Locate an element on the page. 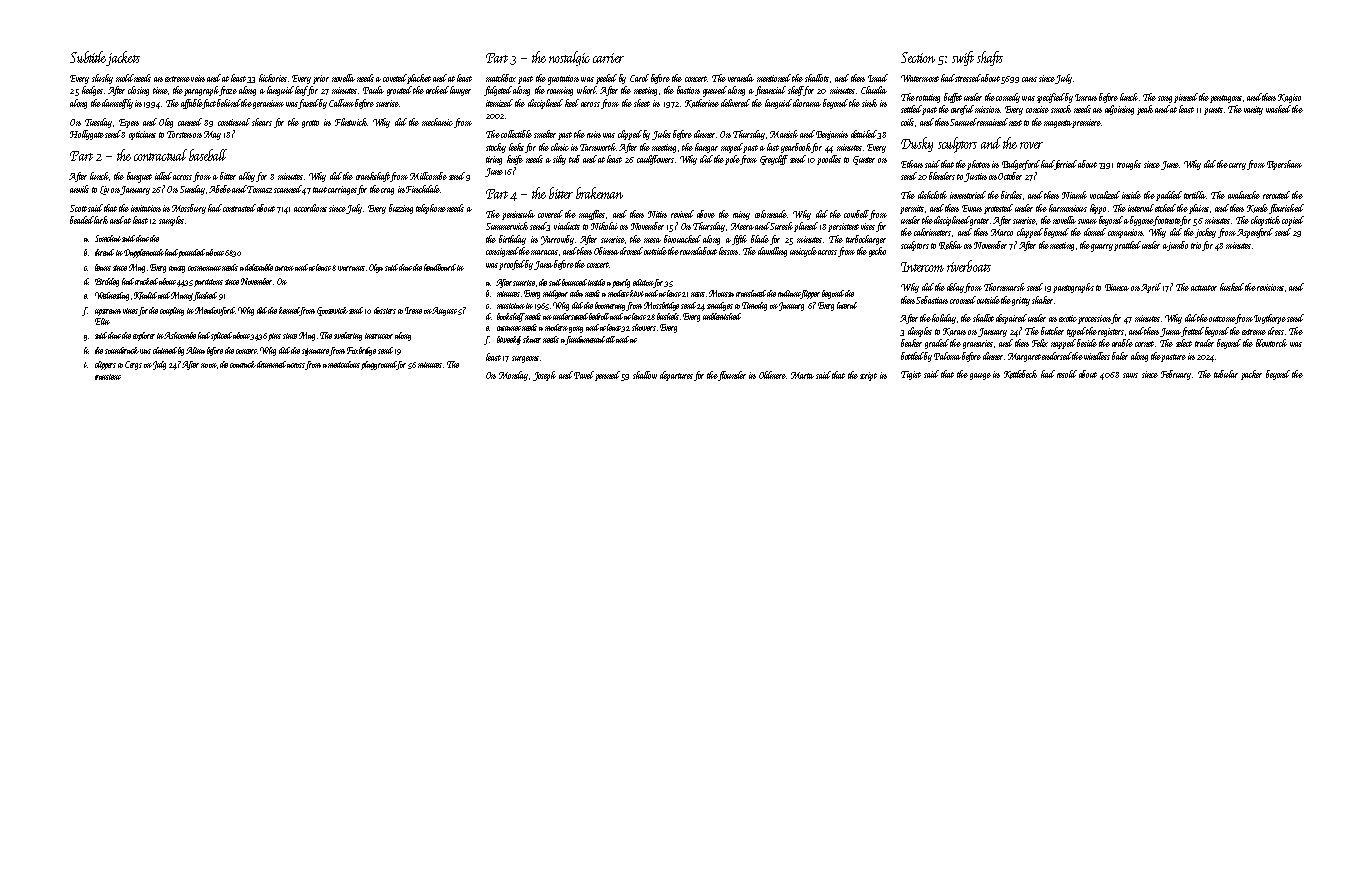 The height and width of the image is (887, 1372). avalanche is located at coordinates (1244, 195).
